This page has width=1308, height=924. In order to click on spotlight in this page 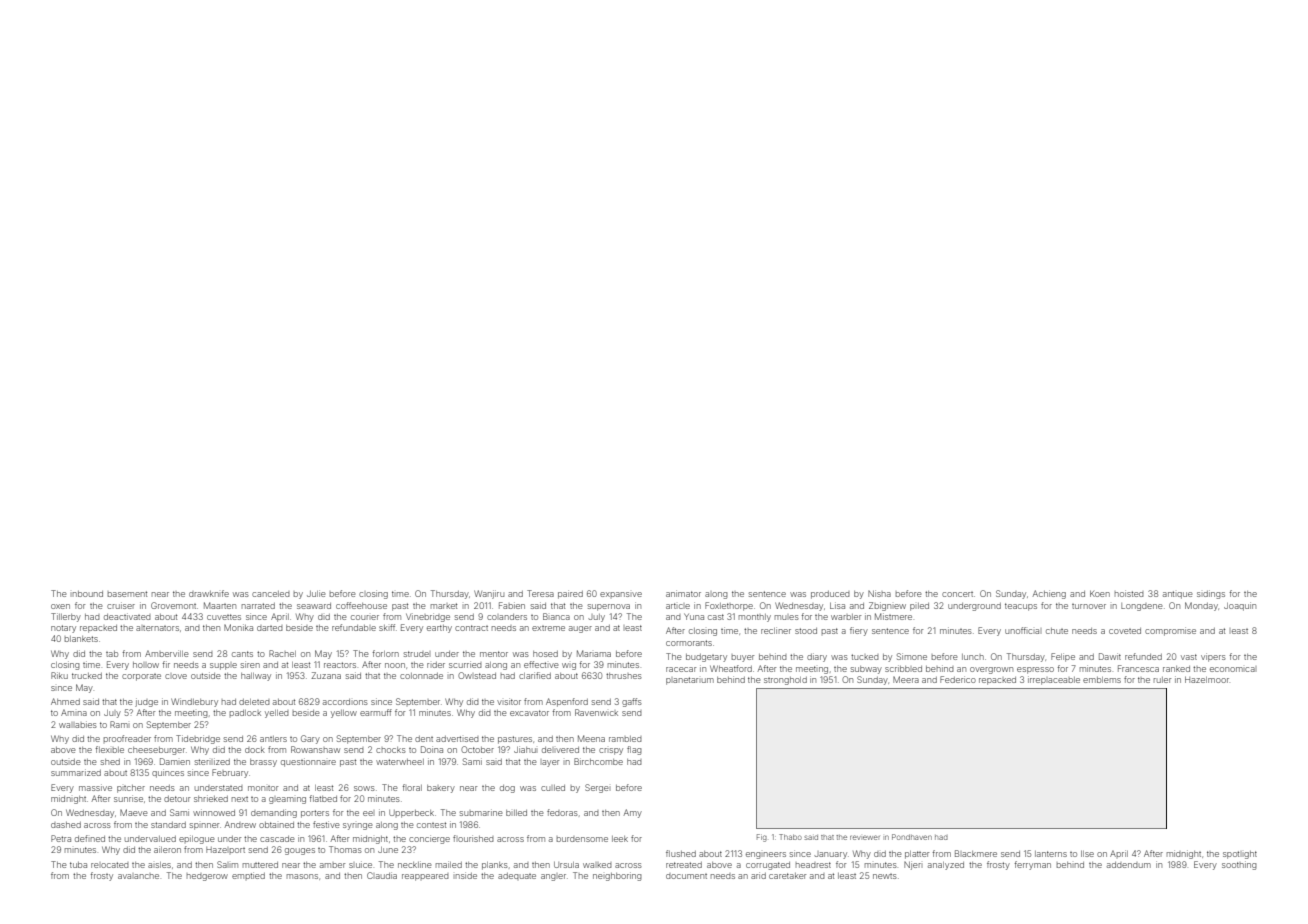, I will do `click(1240, 855)`.
